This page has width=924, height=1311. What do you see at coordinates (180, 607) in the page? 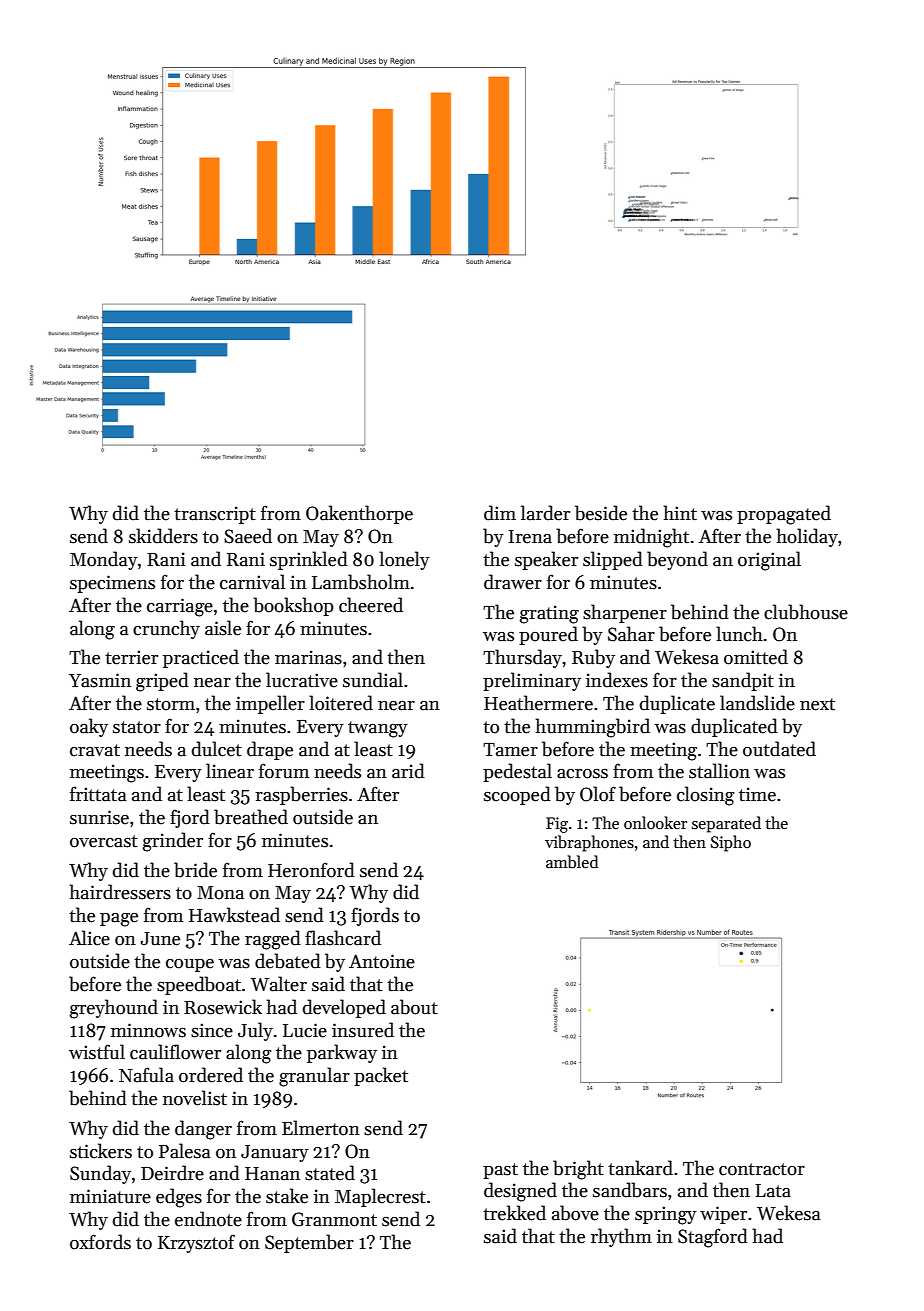
I see `carriage` at bounding box center [180, 607].
